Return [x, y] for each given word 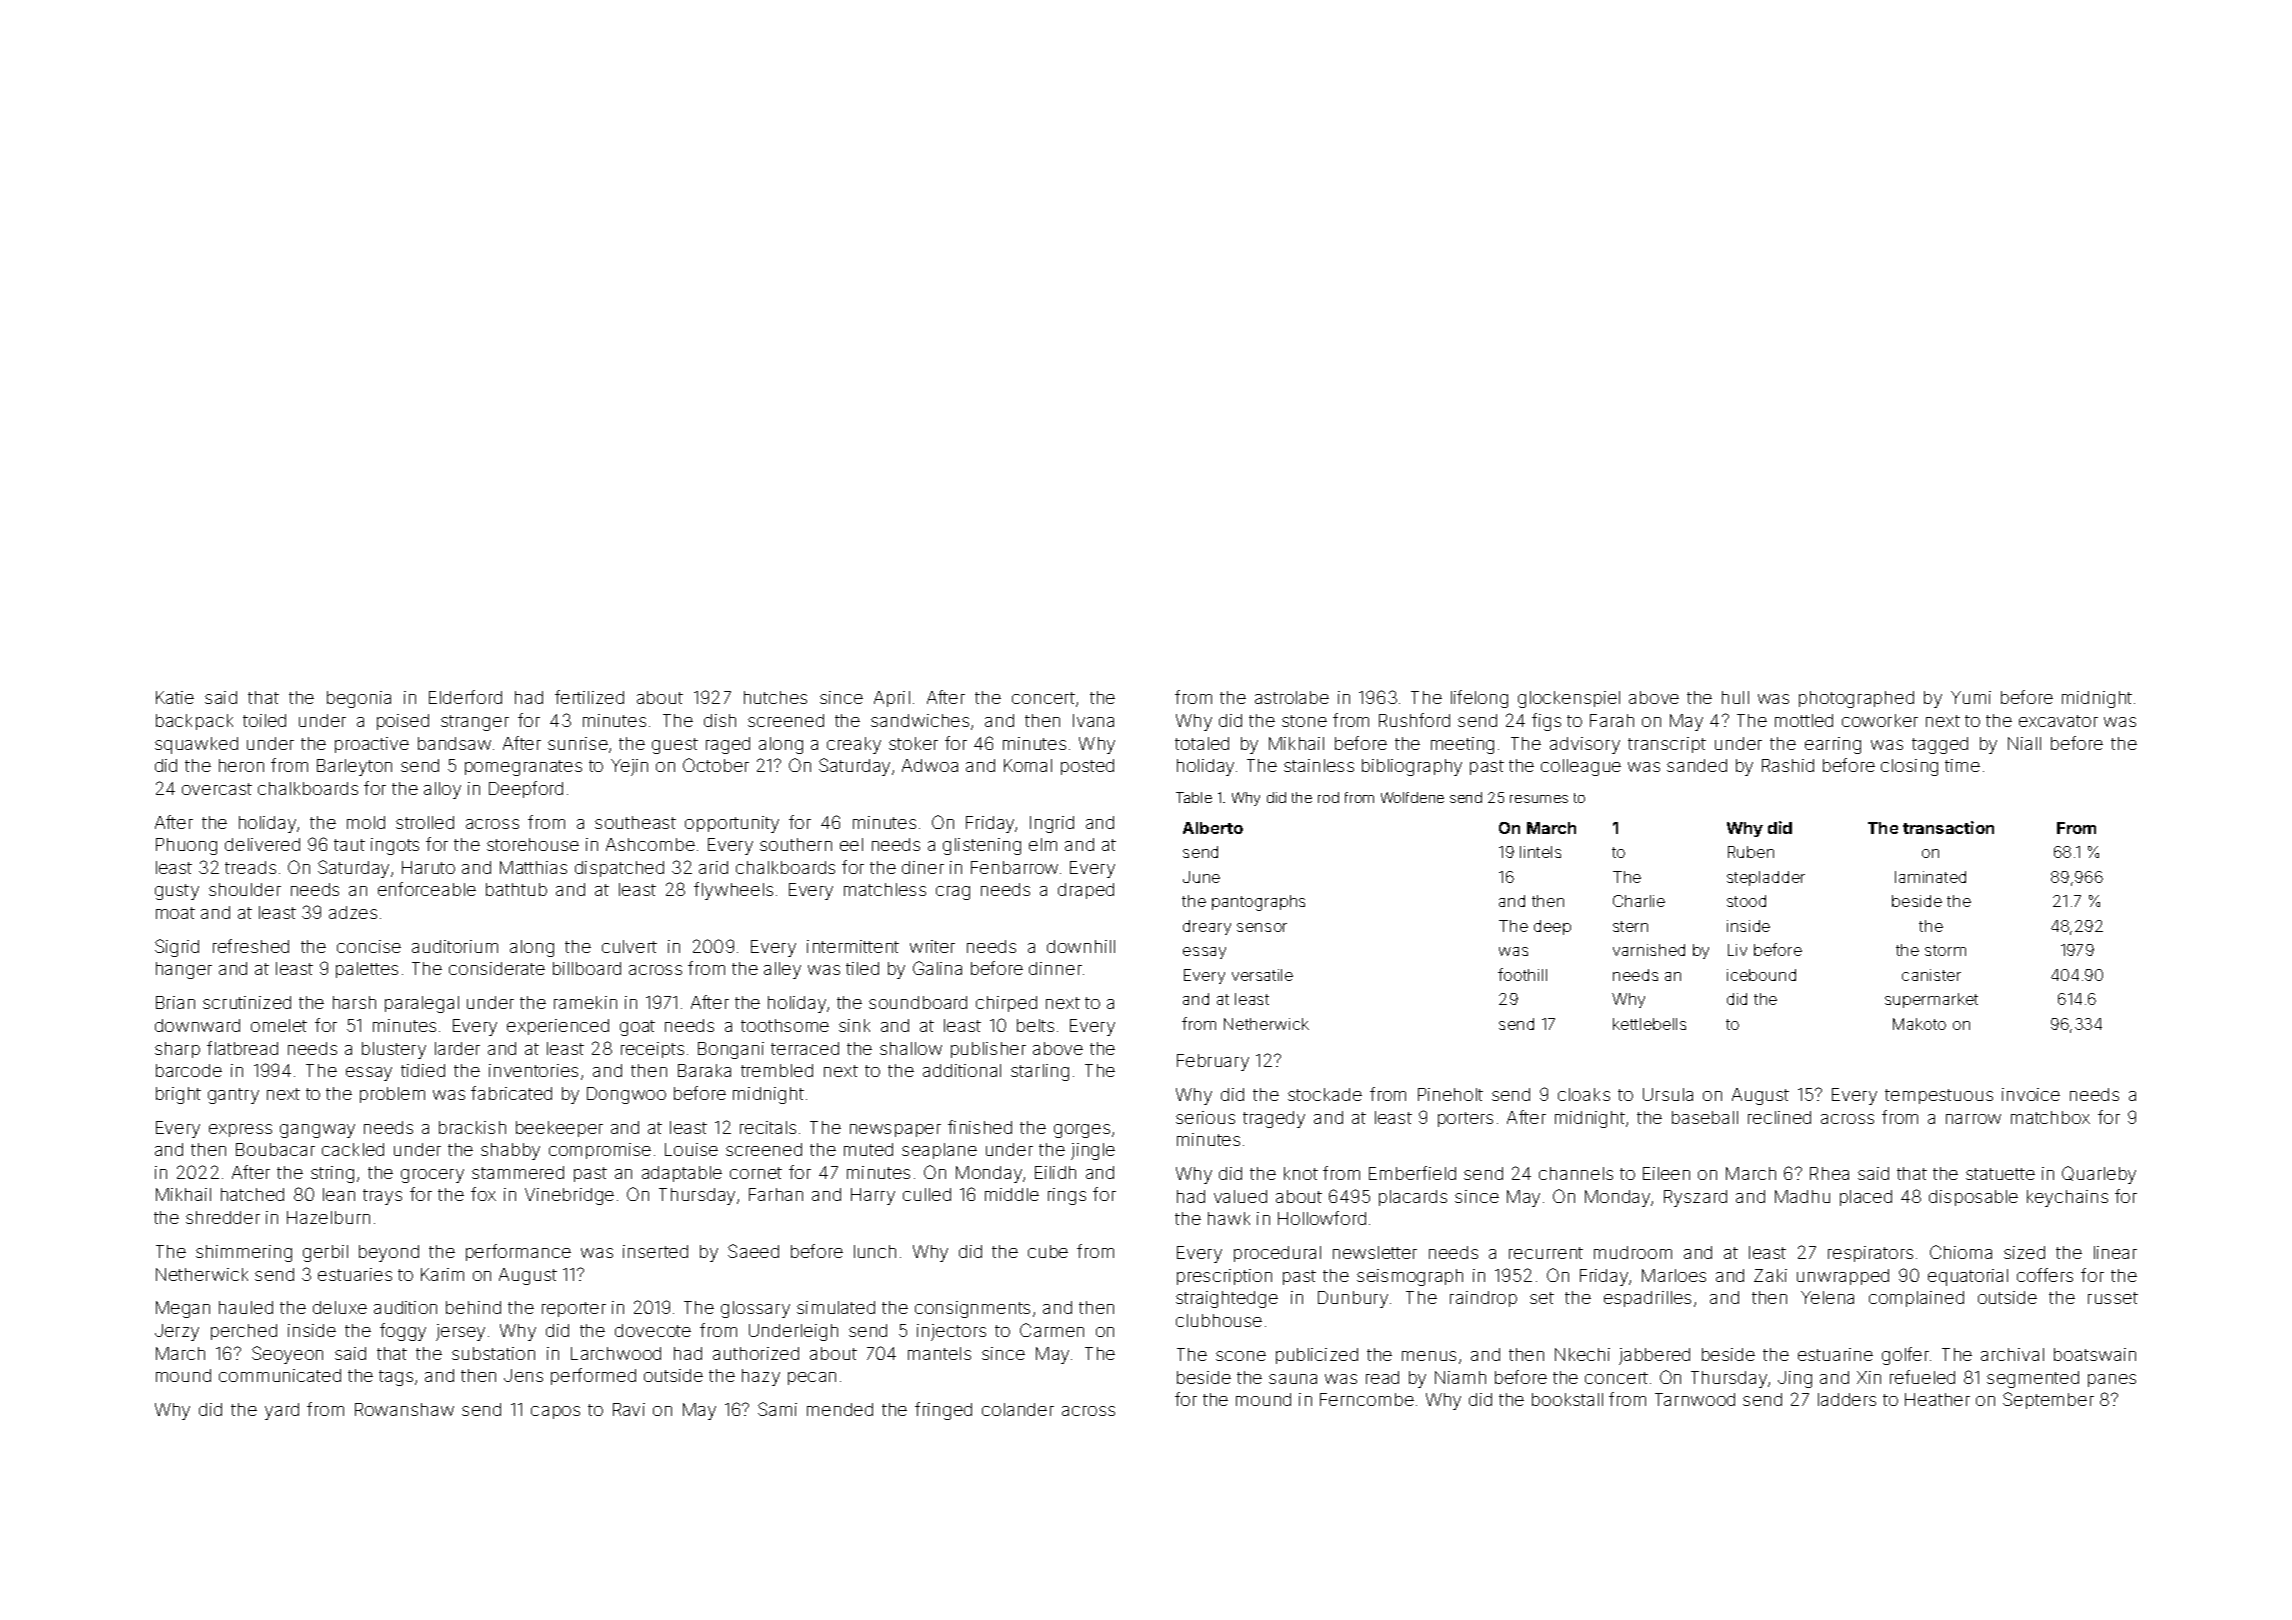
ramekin [585, 1002]
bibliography [1412, 767]
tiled [862, 968]
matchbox [2050, 1117]
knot [1301, 1173]
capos [555, 1412]
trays [382, 1197]
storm [1945, 950]
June [1201, 877]
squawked [196, 745]
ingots [395, 846]
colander [1018, 1409]
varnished [1649, 950]
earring [1833, 745]
